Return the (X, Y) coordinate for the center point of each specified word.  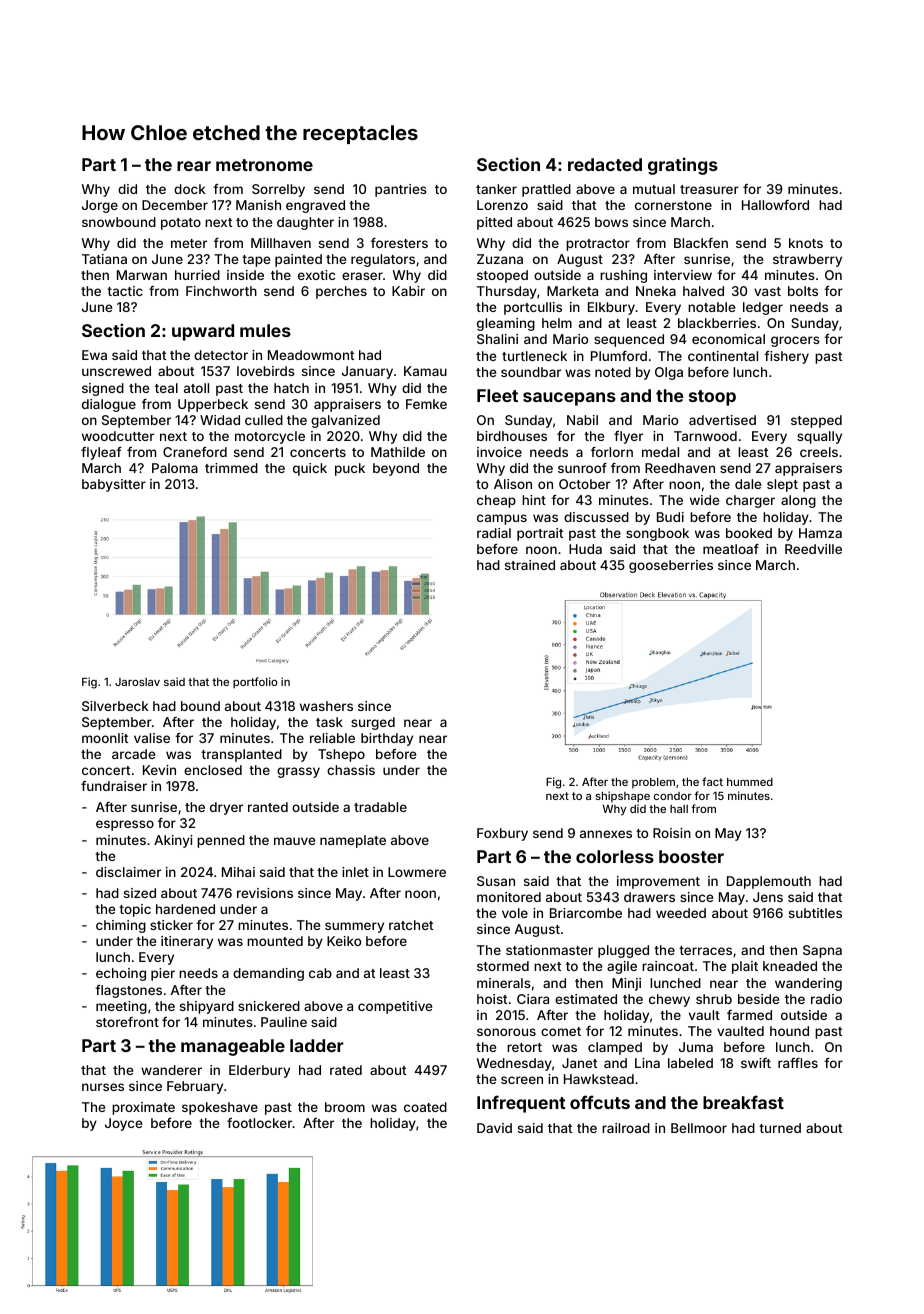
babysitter (114, 485)
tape (256, 261)
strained (530, 565)
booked (749, 533)
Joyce (123, 1124)
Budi (670, 517)
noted (613, 372)
